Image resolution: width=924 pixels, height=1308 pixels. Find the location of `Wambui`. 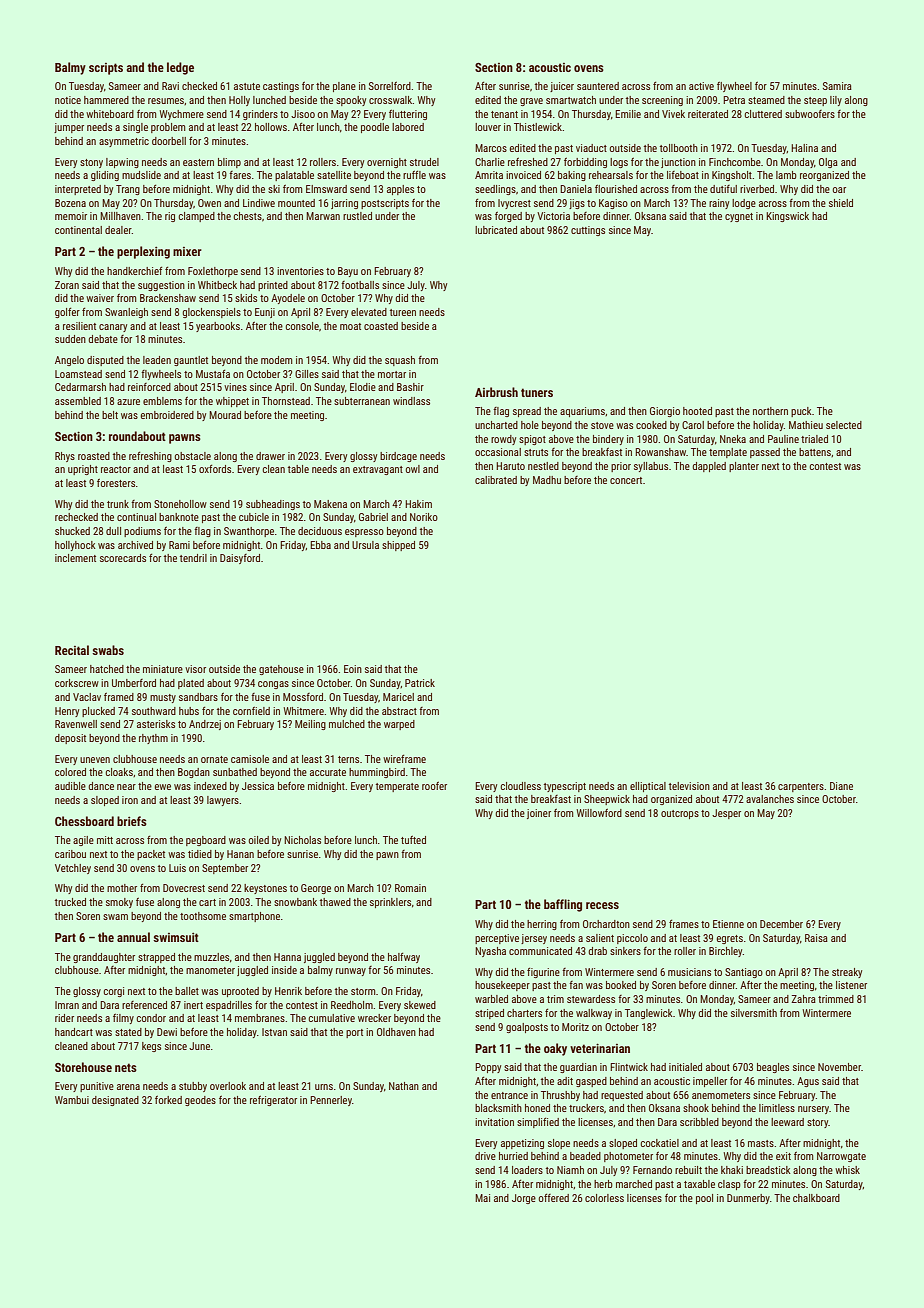

Wambui is located at coordinates (72, 1100).
